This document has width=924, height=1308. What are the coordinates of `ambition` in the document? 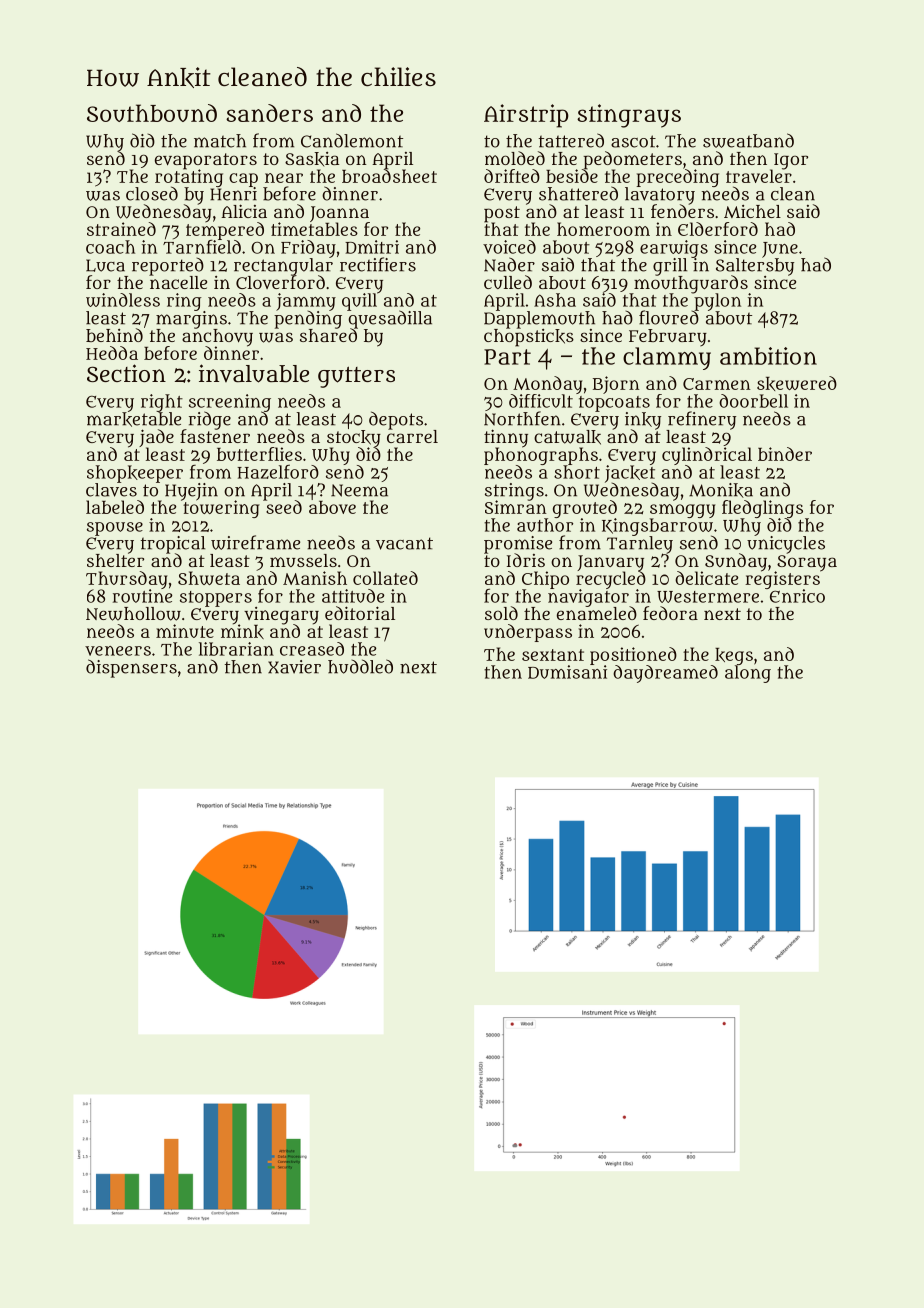 It's located at (768, 356).
